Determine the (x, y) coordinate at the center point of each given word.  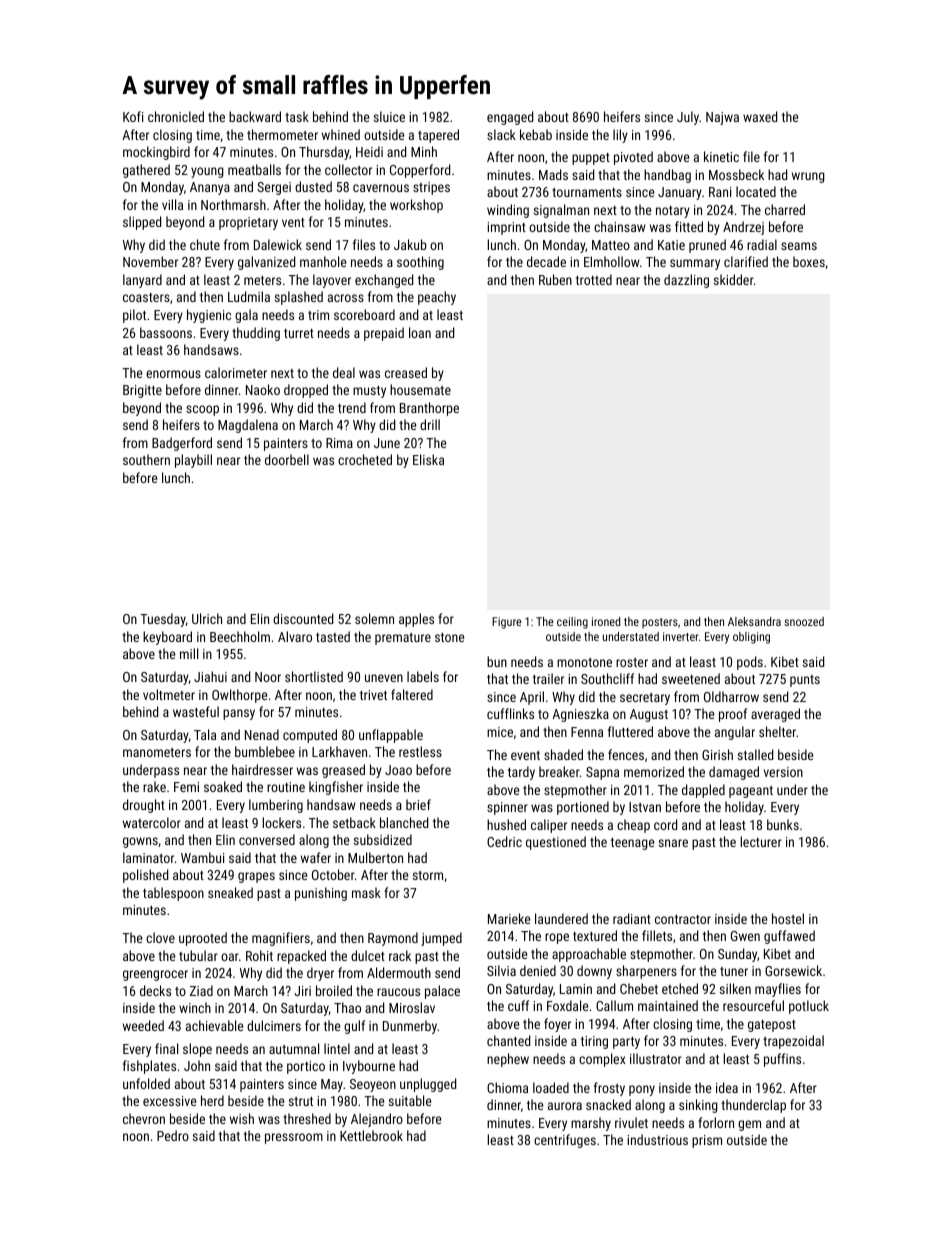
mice (500, 732)
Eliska (428, 459)
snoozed (804, 621)
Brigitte (142, 391)
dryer (320, 974)
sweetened (691, 678)
